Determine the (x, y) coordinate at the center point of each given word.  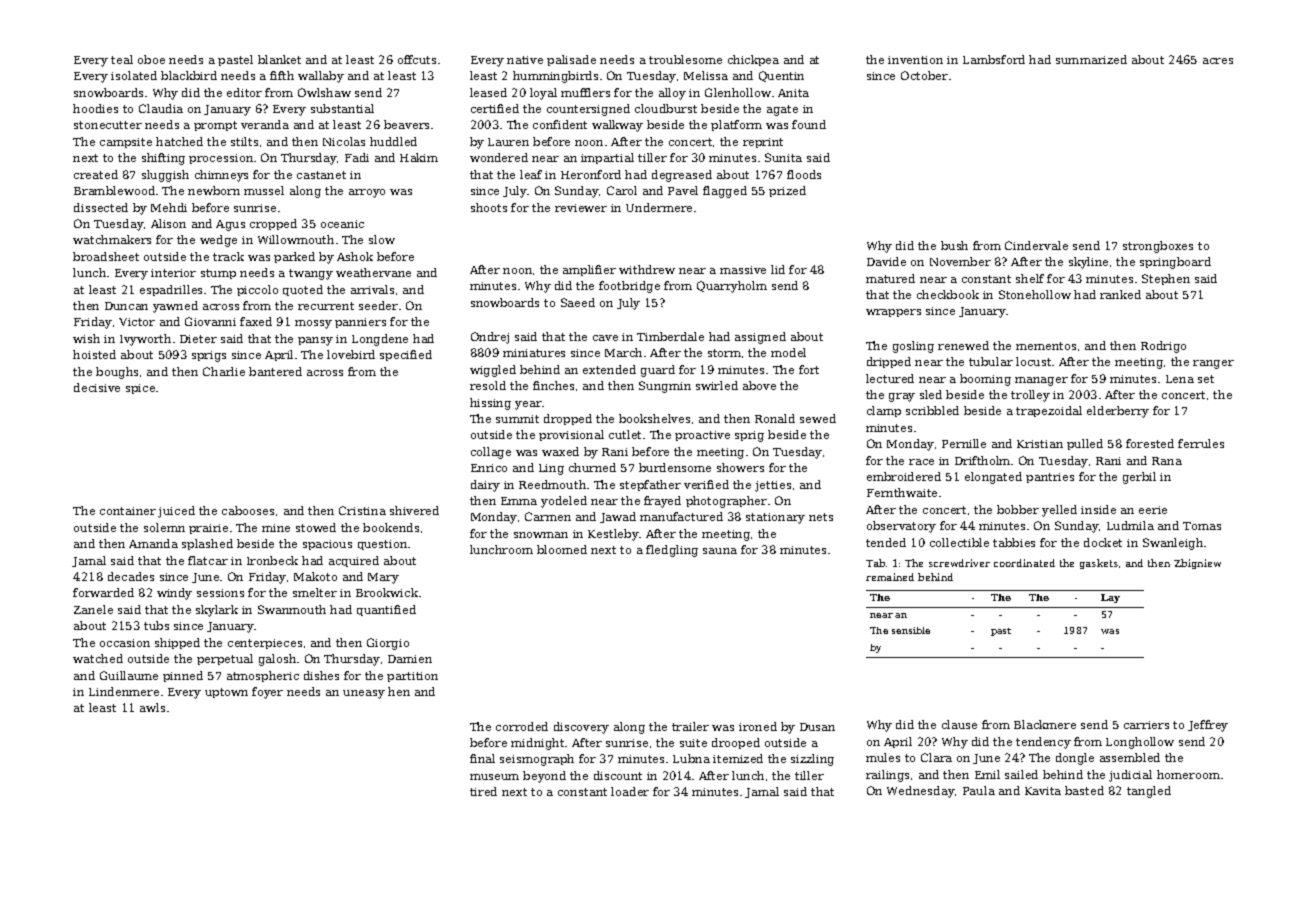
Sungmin (665, 387)
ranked (1120, 294)
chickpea (753, 60)
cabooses (248, 510)
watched (98, 658)
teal (122, 59)
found (809, 124)
